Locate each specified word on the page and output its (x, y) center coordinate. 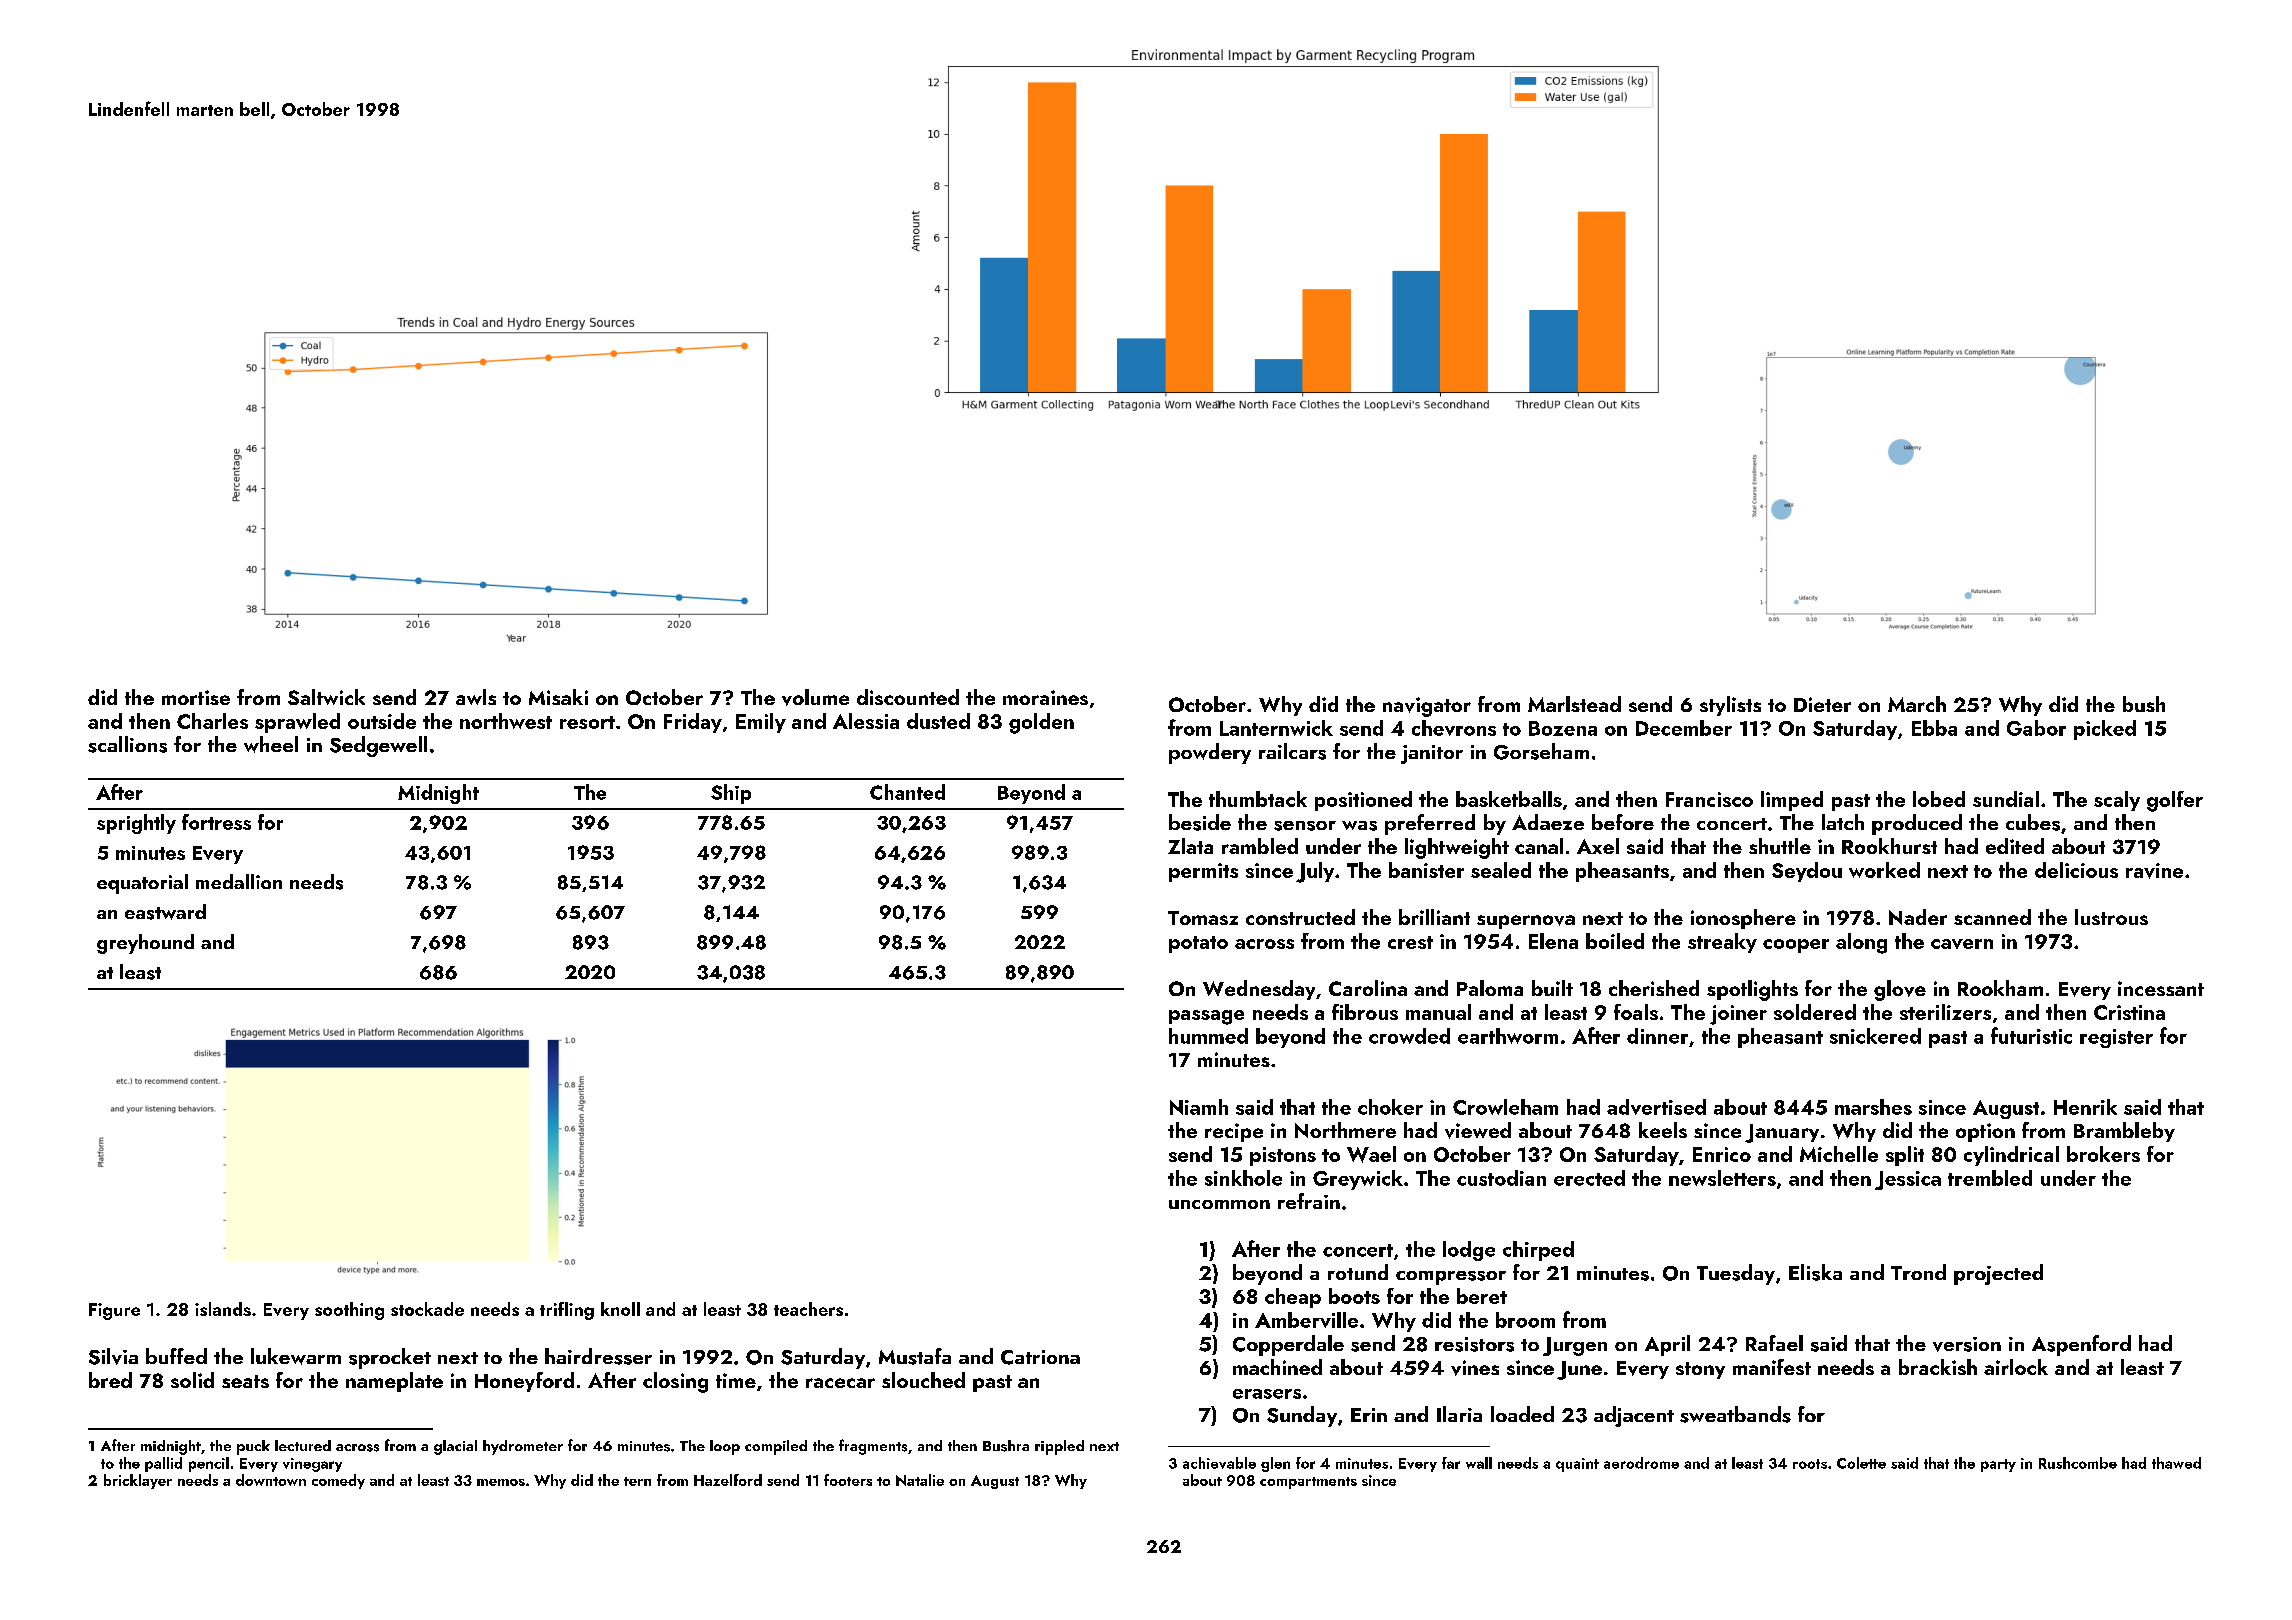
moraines (1045, 697)
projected (1998, 1274)
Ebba (1934, 728)
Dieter (1822, 704)
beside (1200, 822)
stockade (427, 1309)
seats (245, 1381)
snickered (1875, 1036)
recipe (1234, 1132)
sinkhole (1243, 1178)
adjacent (1634, 1416)
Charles (212, 721)
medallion (239, 881)
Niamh (1199, 1107)
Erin (1369, 1415)
